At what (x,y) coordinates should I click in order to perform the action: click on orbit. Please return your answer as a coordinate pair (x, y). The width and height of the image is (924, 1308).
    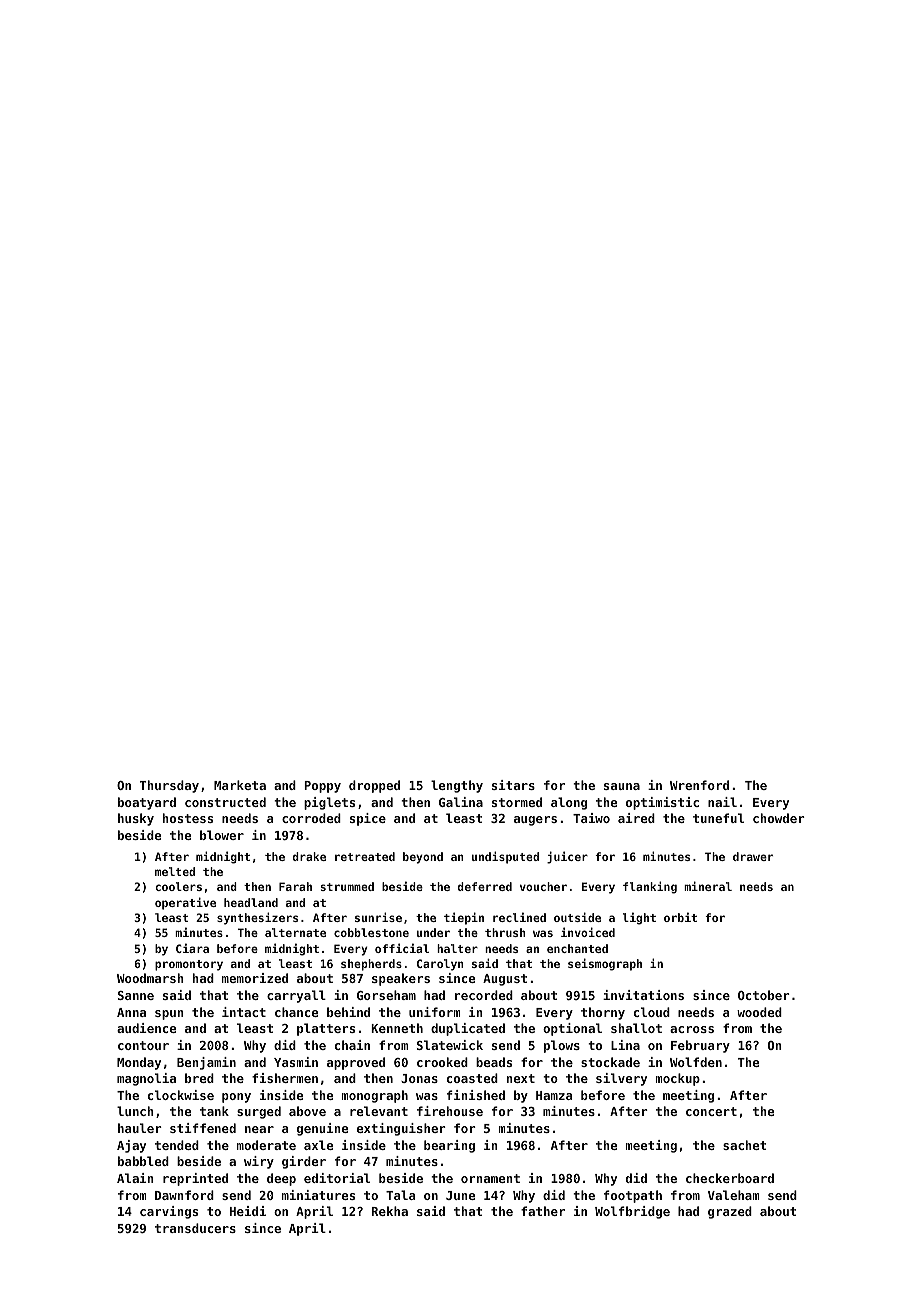
    Looking at the image, I should click on (680, 917).
